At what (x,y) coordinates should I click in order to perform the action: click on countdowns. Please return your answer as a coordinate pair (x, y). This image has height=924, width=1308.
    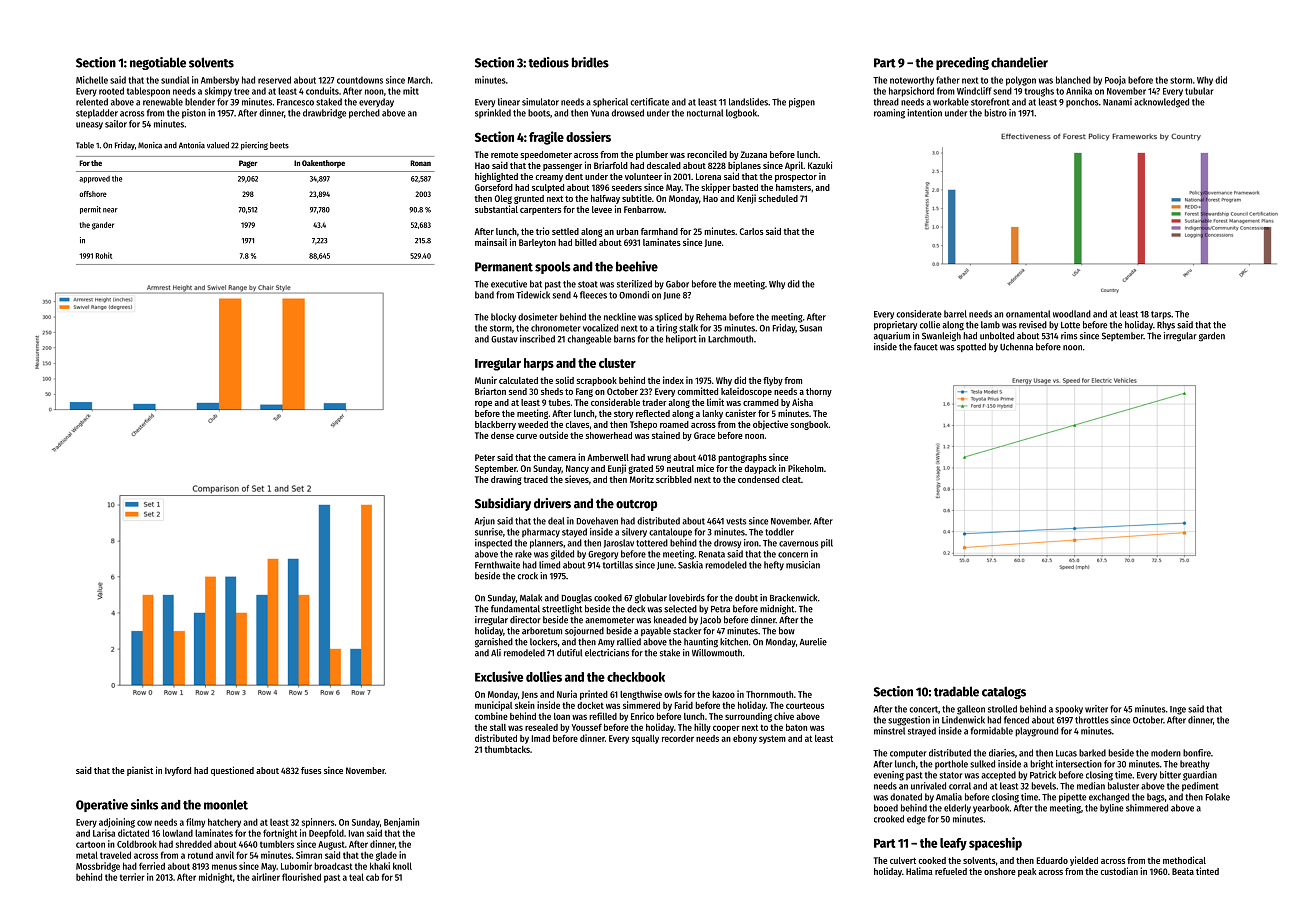
    Looking at the image, I should click on (360, 80).
